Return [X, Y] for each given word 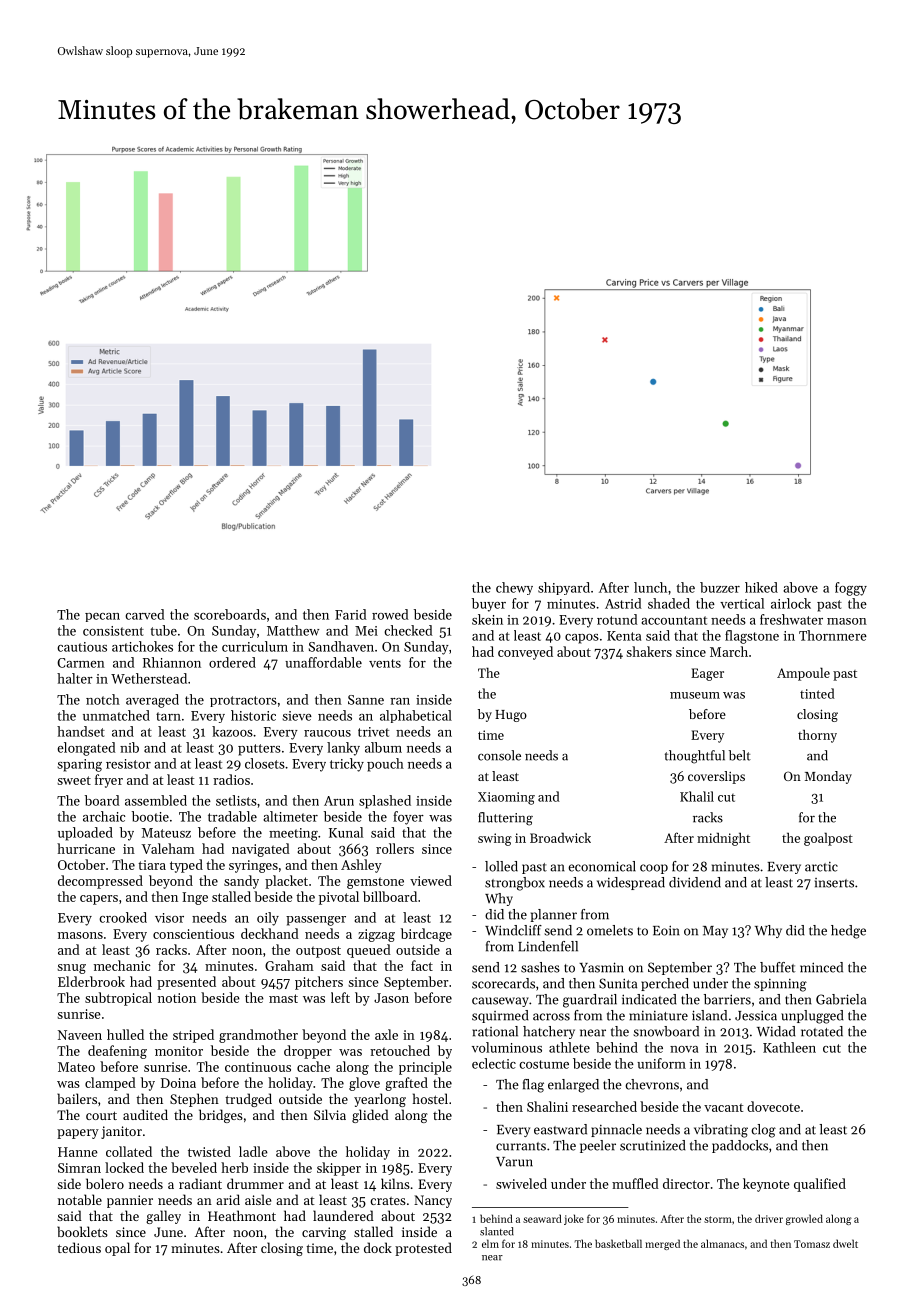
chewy [514, 588]
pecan [102, 617]
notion [177, 998]
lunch [650, 587]
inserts [834, 883]
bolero [105, 1183]
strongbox [515, 884]
